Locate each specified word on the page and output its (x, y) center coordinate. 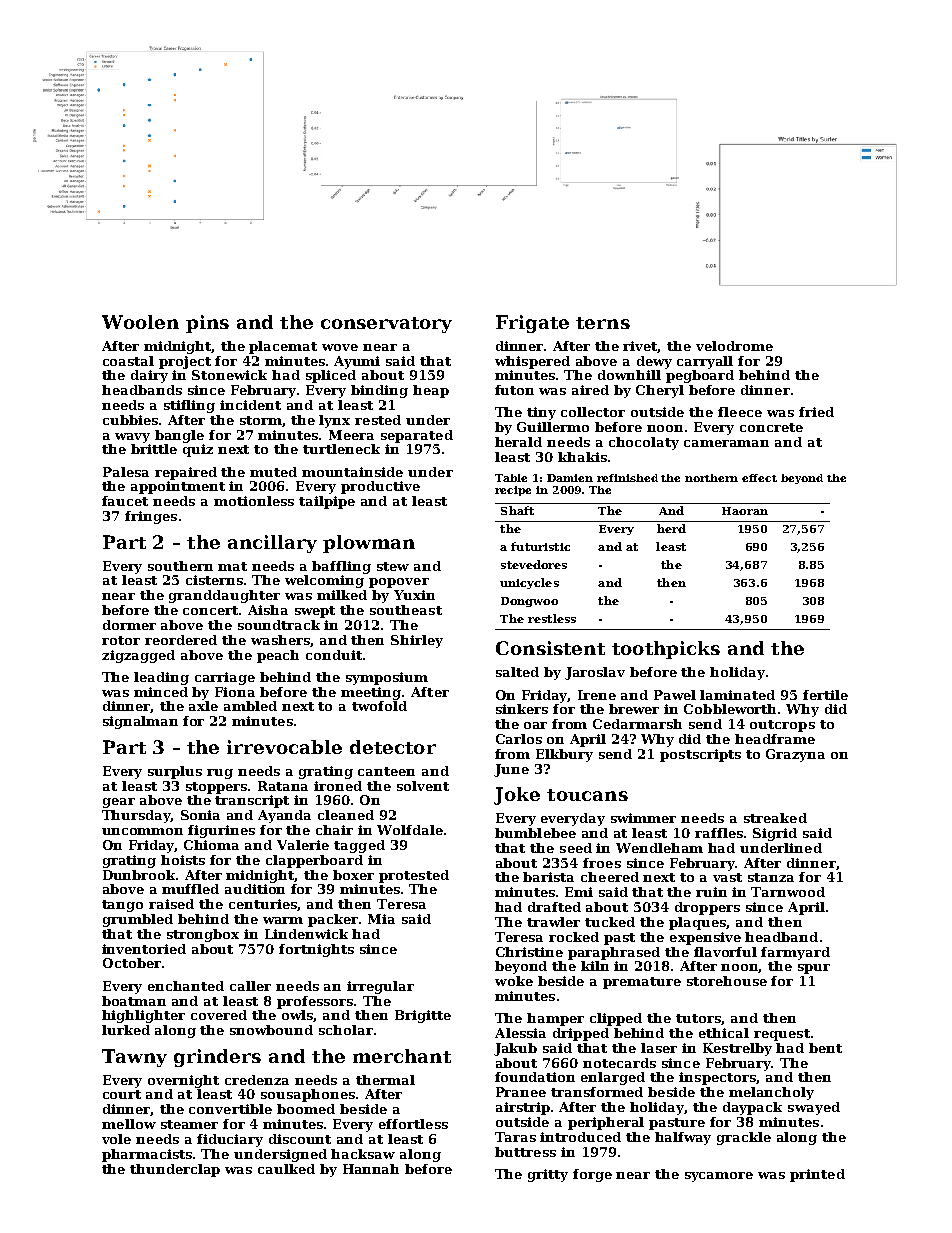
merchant (402, 1056)
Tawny (134, 1058)
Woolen (140, 322)
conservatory (386, 325)
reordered (181, 640)
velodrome (734, 346)
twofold (379, 706)
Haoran (745, 511)
